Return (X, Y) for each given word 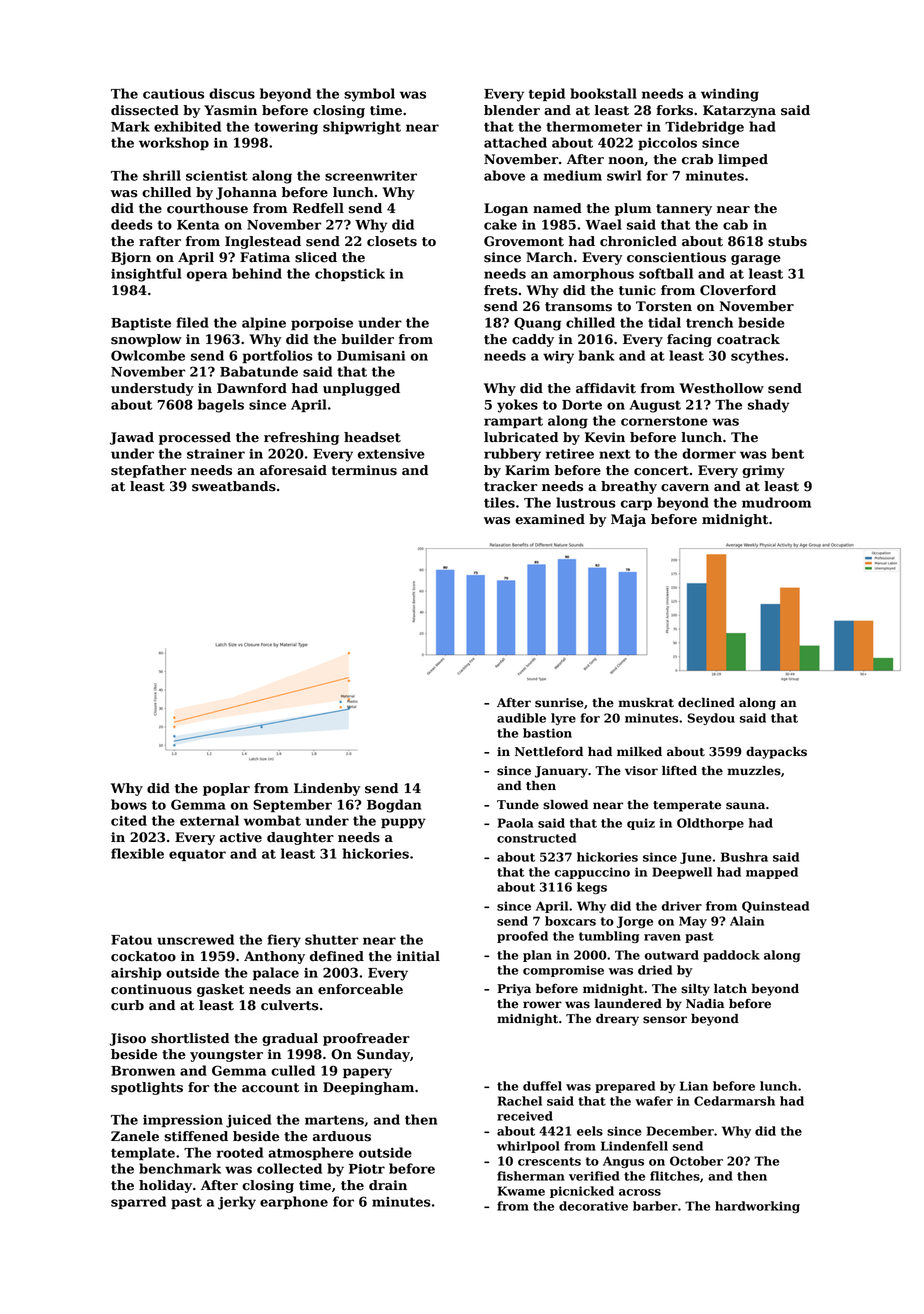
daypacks (776, 753)
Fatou (131, 940)
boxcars (570, 921)
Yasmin (230, 110)
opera (207, 276)
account (270, 1088)
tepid (547, 94)
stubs (787, 241)
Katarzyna (739, 111)
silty (695, 990)
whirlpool (528, 1147)
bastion (547, 733)
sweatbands (234, 486)
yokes (517, 406)
